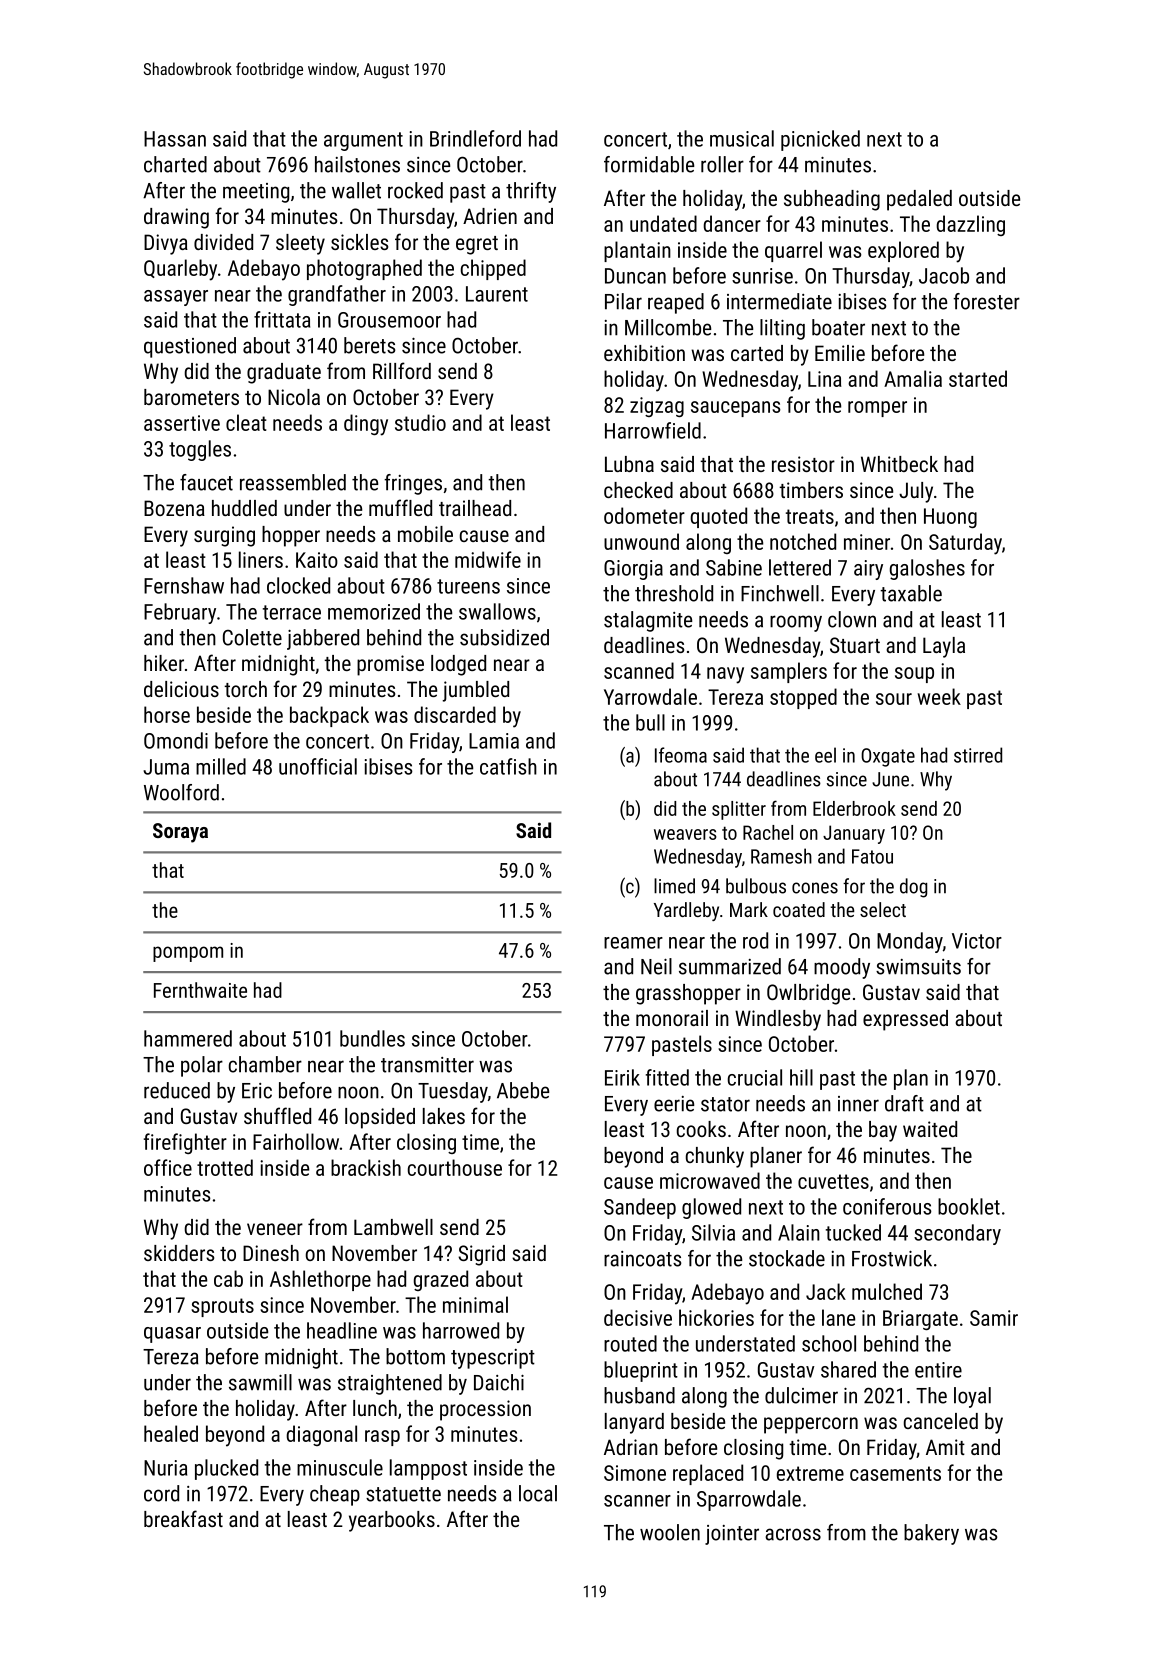 This image has height=1654, width=1165. I want to click on reaped, so click(676, 303).
